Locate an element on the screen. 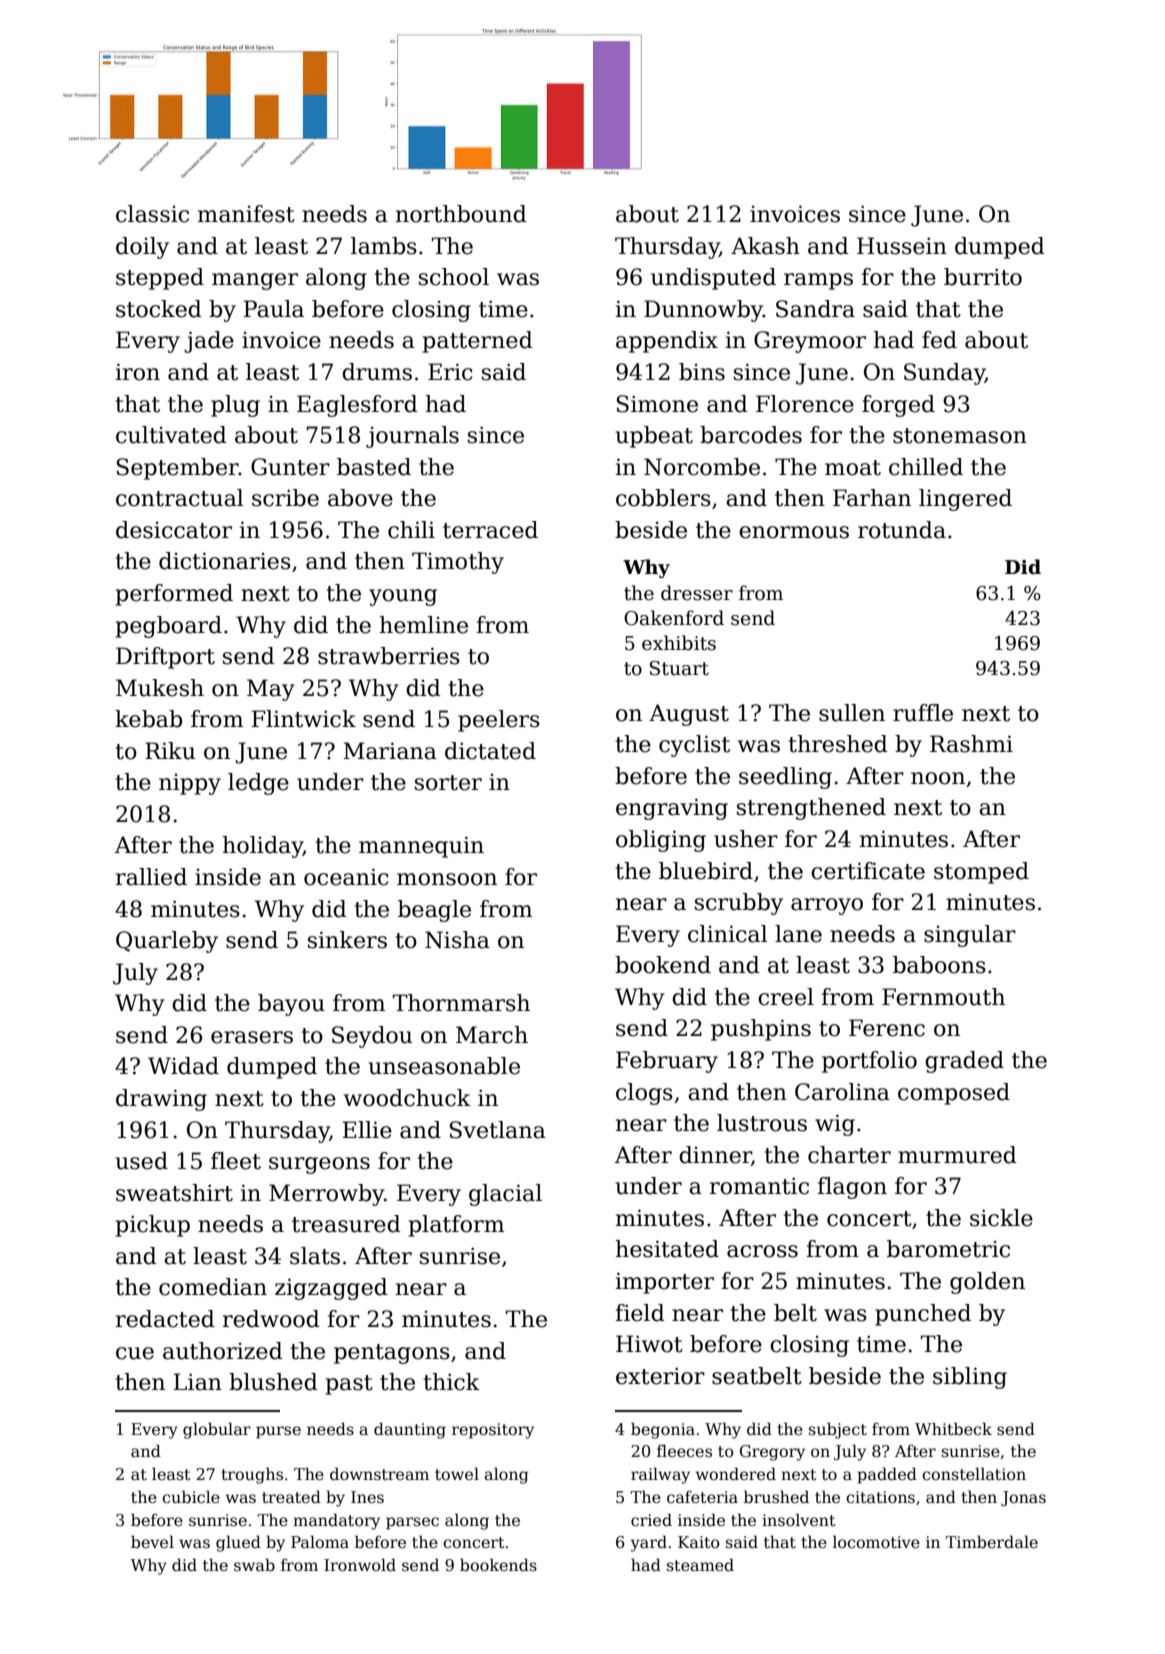 Image resolution: width=1165 pixels, height=1654 pixels. classic is located at coordinates (152, 214).
